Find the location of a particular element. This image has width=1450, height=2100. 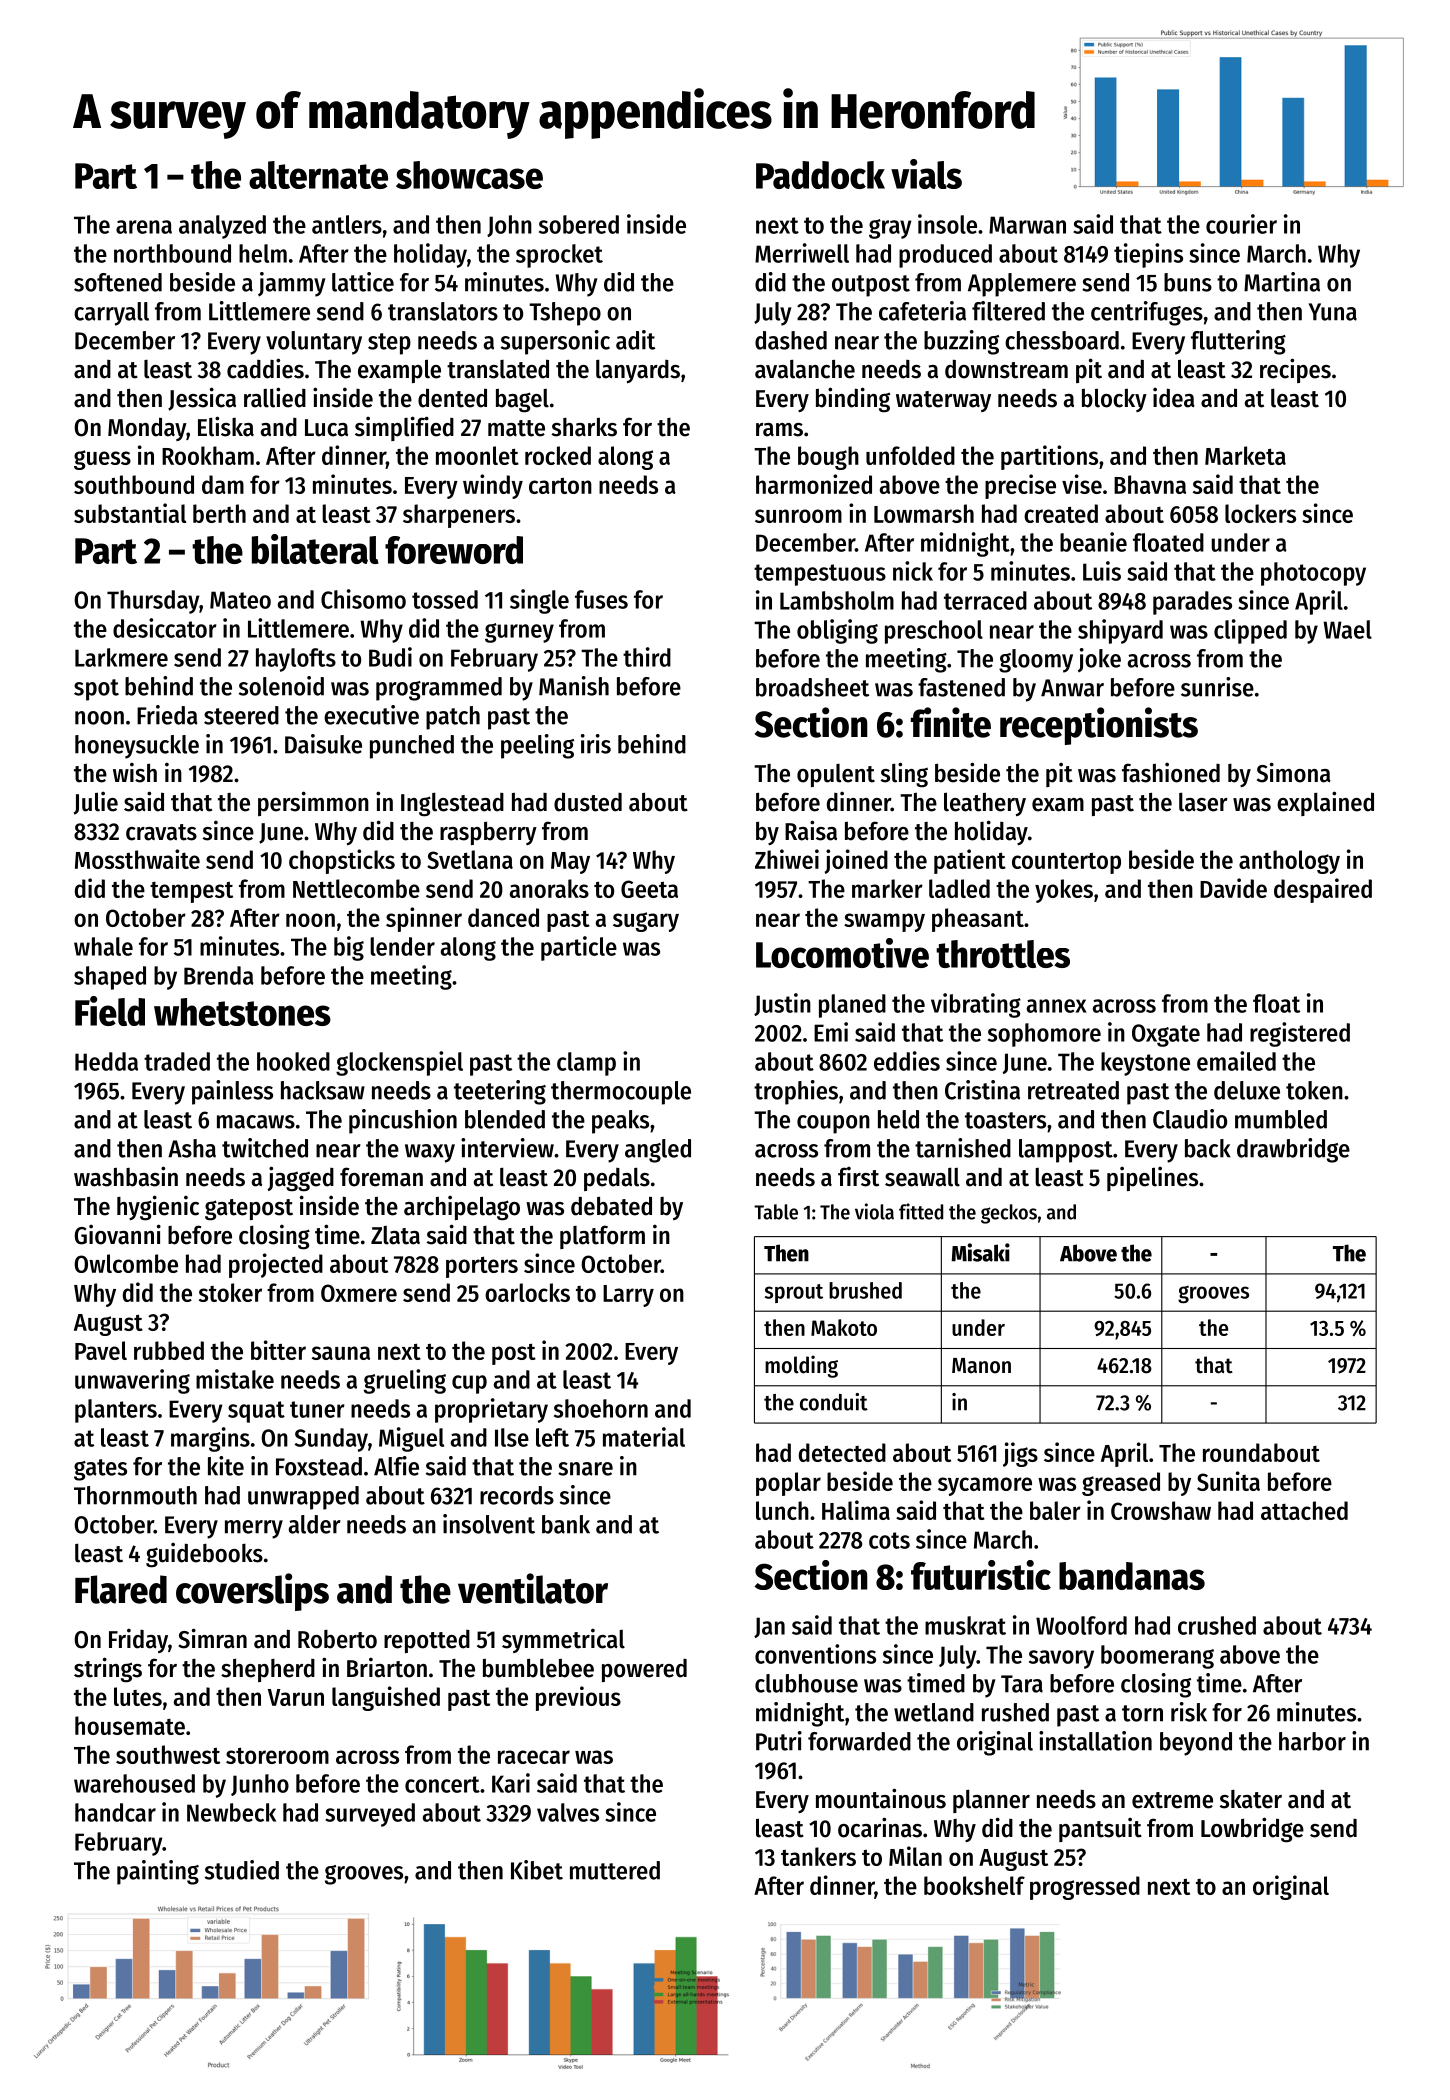

sharks is located at coordinates (584, 427).
